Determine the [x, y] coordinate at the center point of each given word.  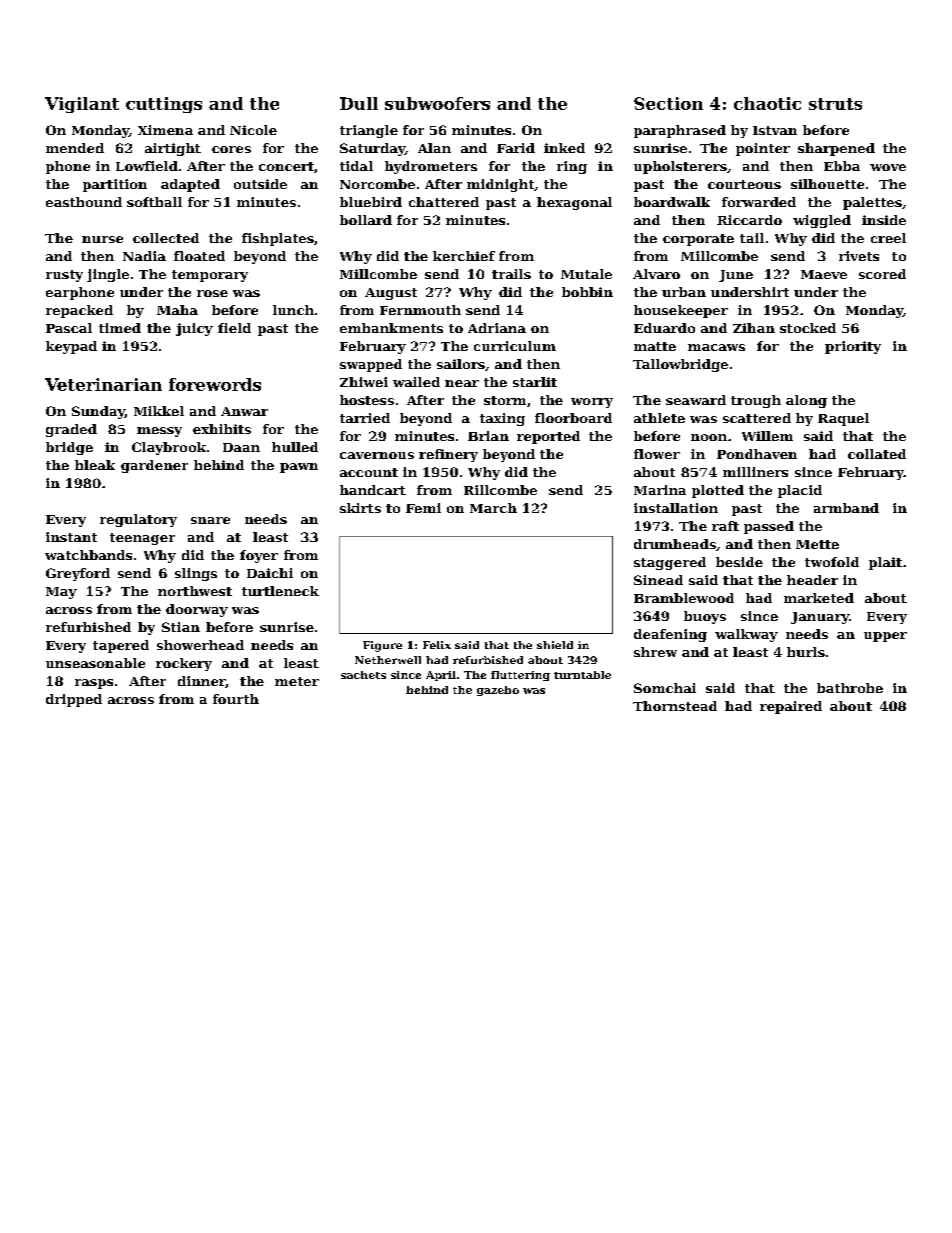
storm [505, 400]
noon [709, 437]
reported [548, 437]
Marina [660, 490]
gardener [154, 466]
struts [835, 104]
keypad [71, 347]
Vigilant [82, 105]
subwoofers [437, 103]
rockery [184, 664]
